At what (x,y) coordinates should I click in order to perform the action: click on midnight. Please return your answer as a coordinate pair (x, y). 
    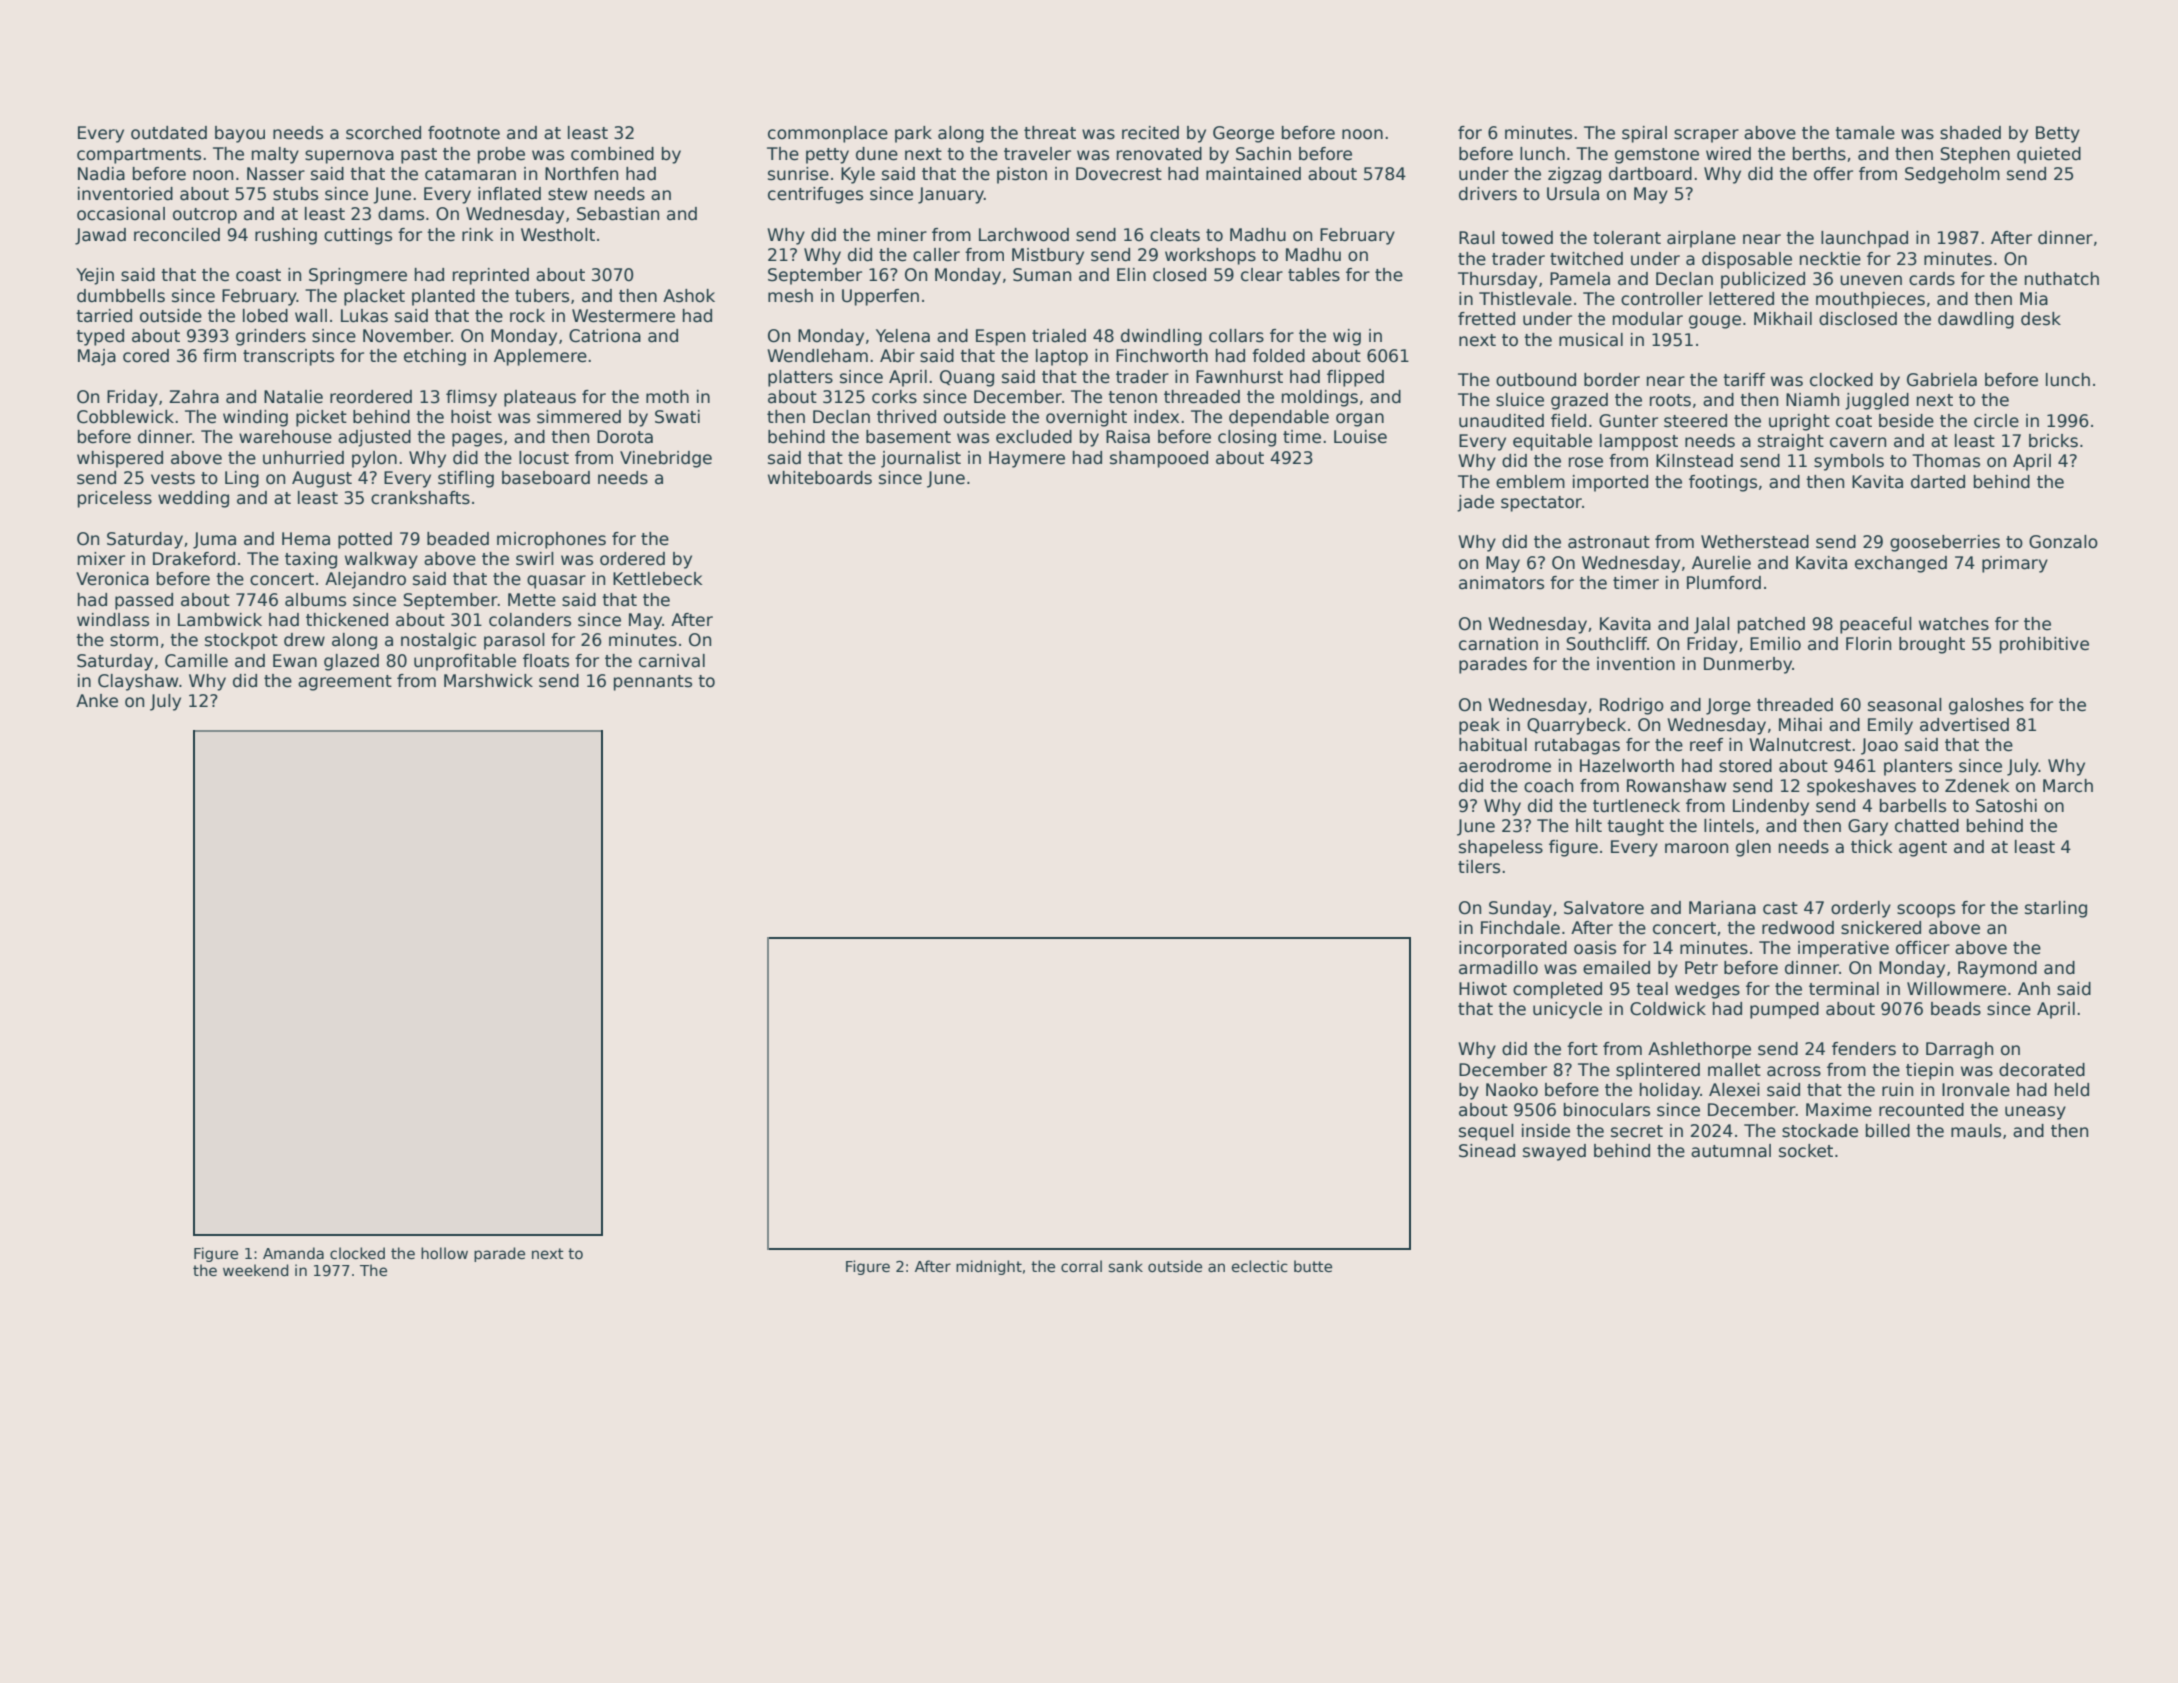
    Looking at the image, I should click on (989, 1267).
